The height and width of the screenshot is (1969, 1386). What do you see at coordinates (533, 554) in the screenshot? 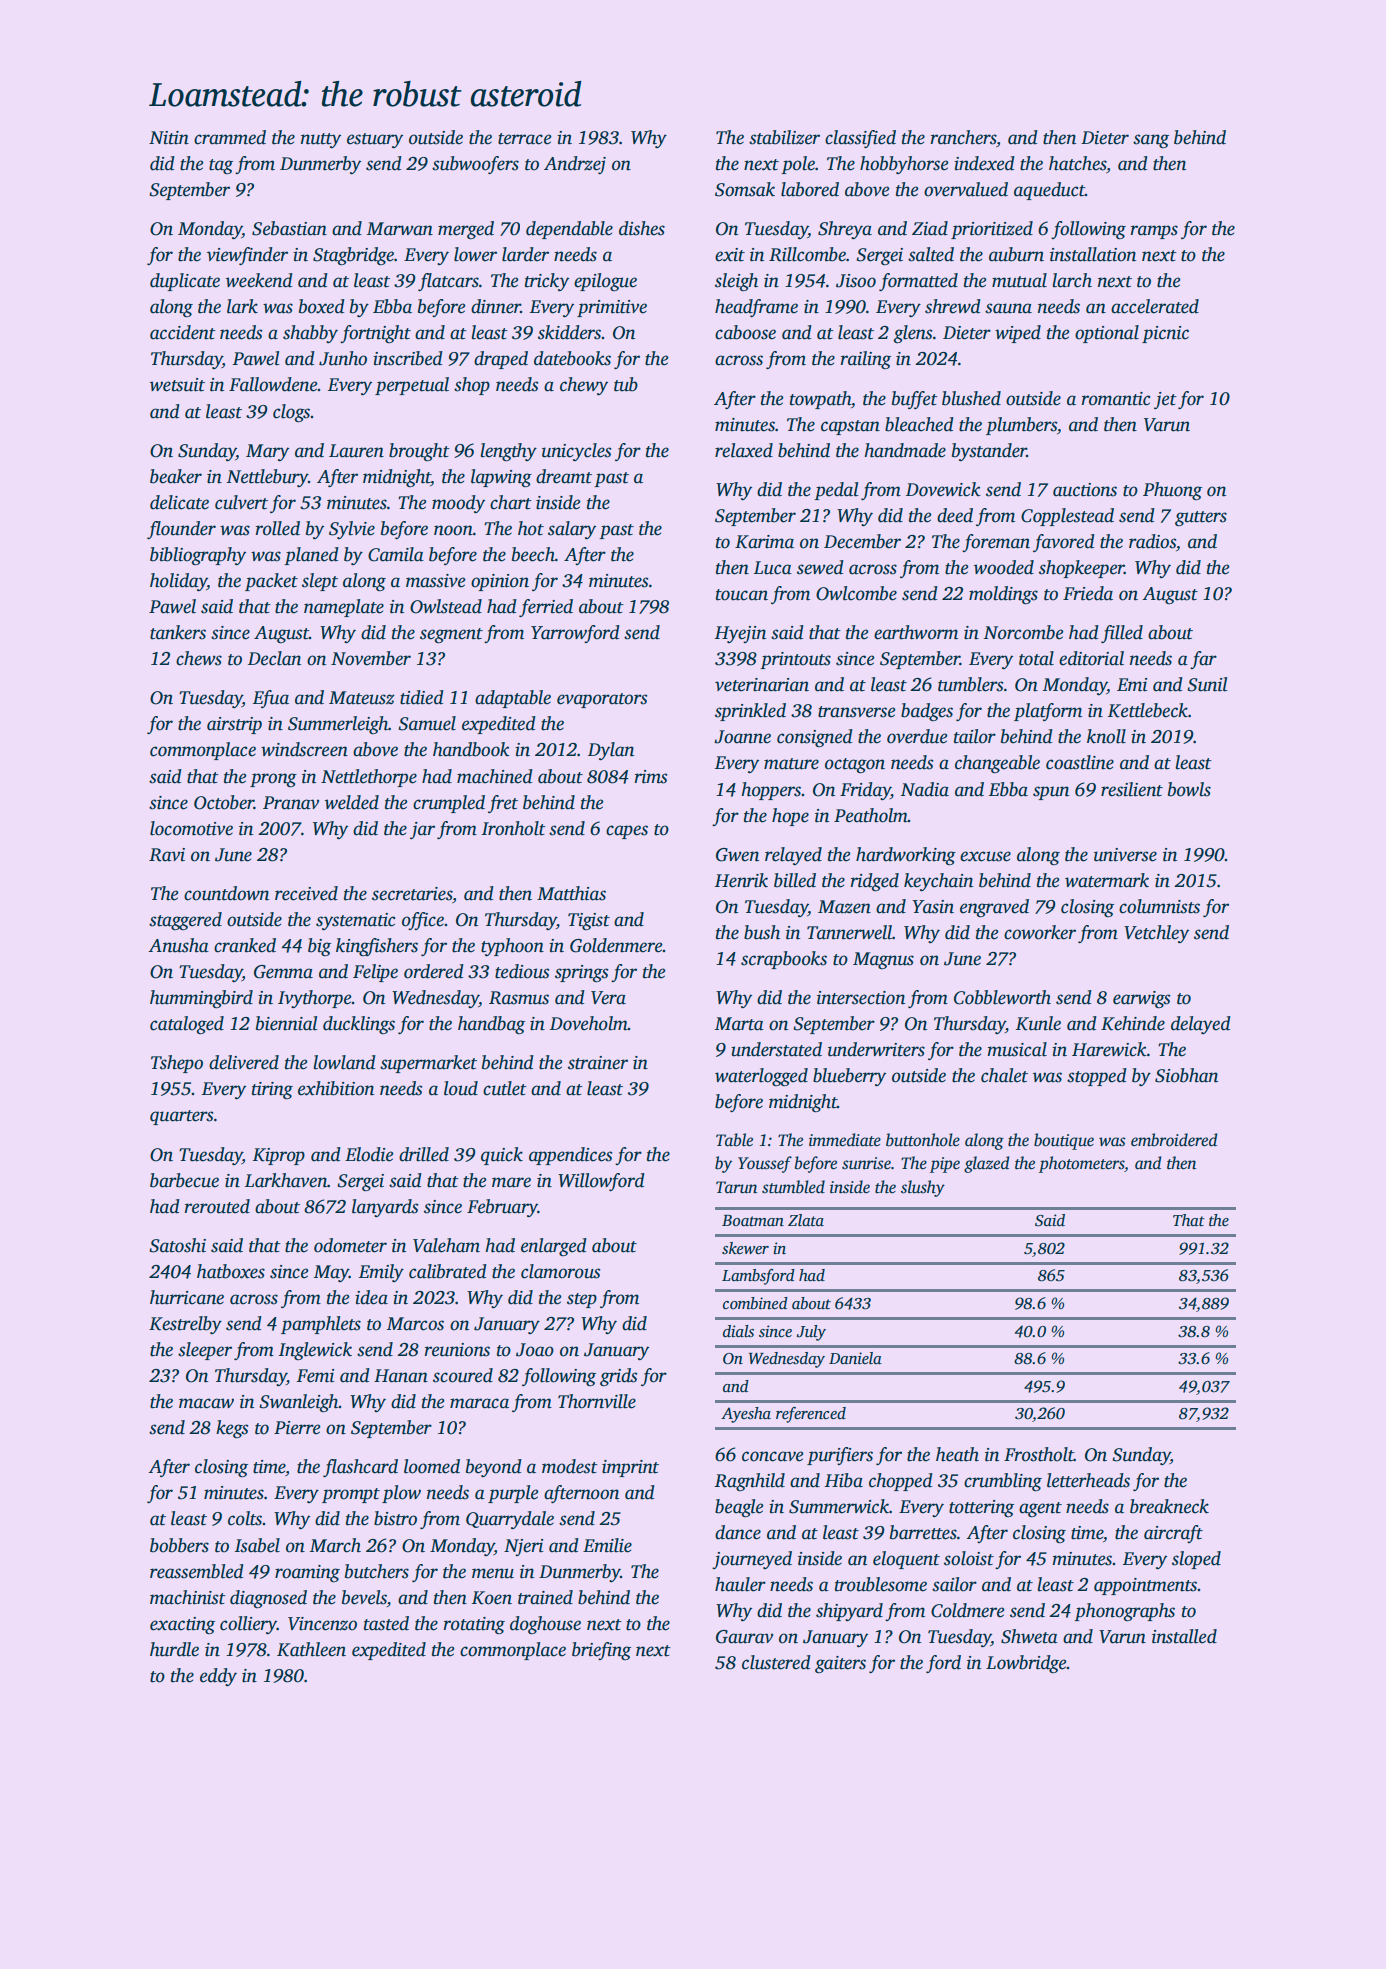
I see `beech` at bounding box center [533, 554].
